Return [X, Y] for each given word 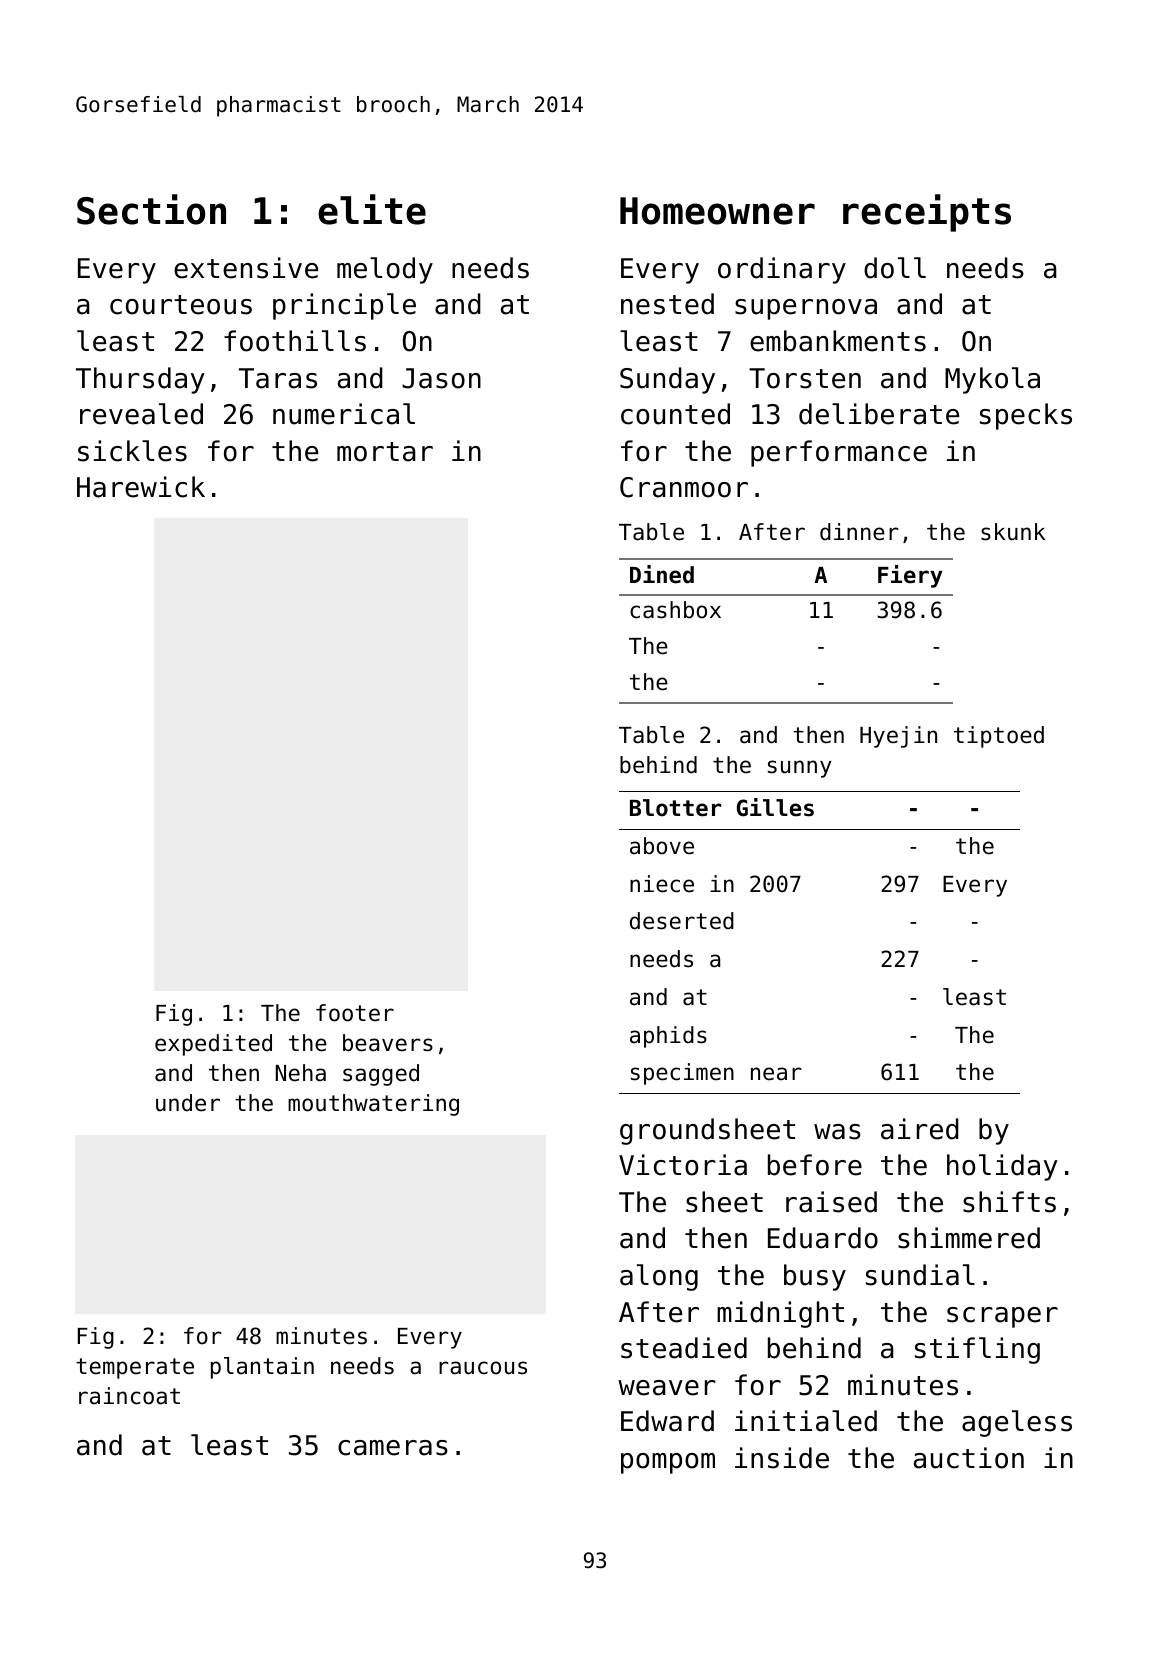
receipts [927, 213]
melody [385, 270]
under [188, 1103]
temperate [135, 1368]
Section [151, 209]
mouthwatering [373, 1105]
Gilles [775, 807]
